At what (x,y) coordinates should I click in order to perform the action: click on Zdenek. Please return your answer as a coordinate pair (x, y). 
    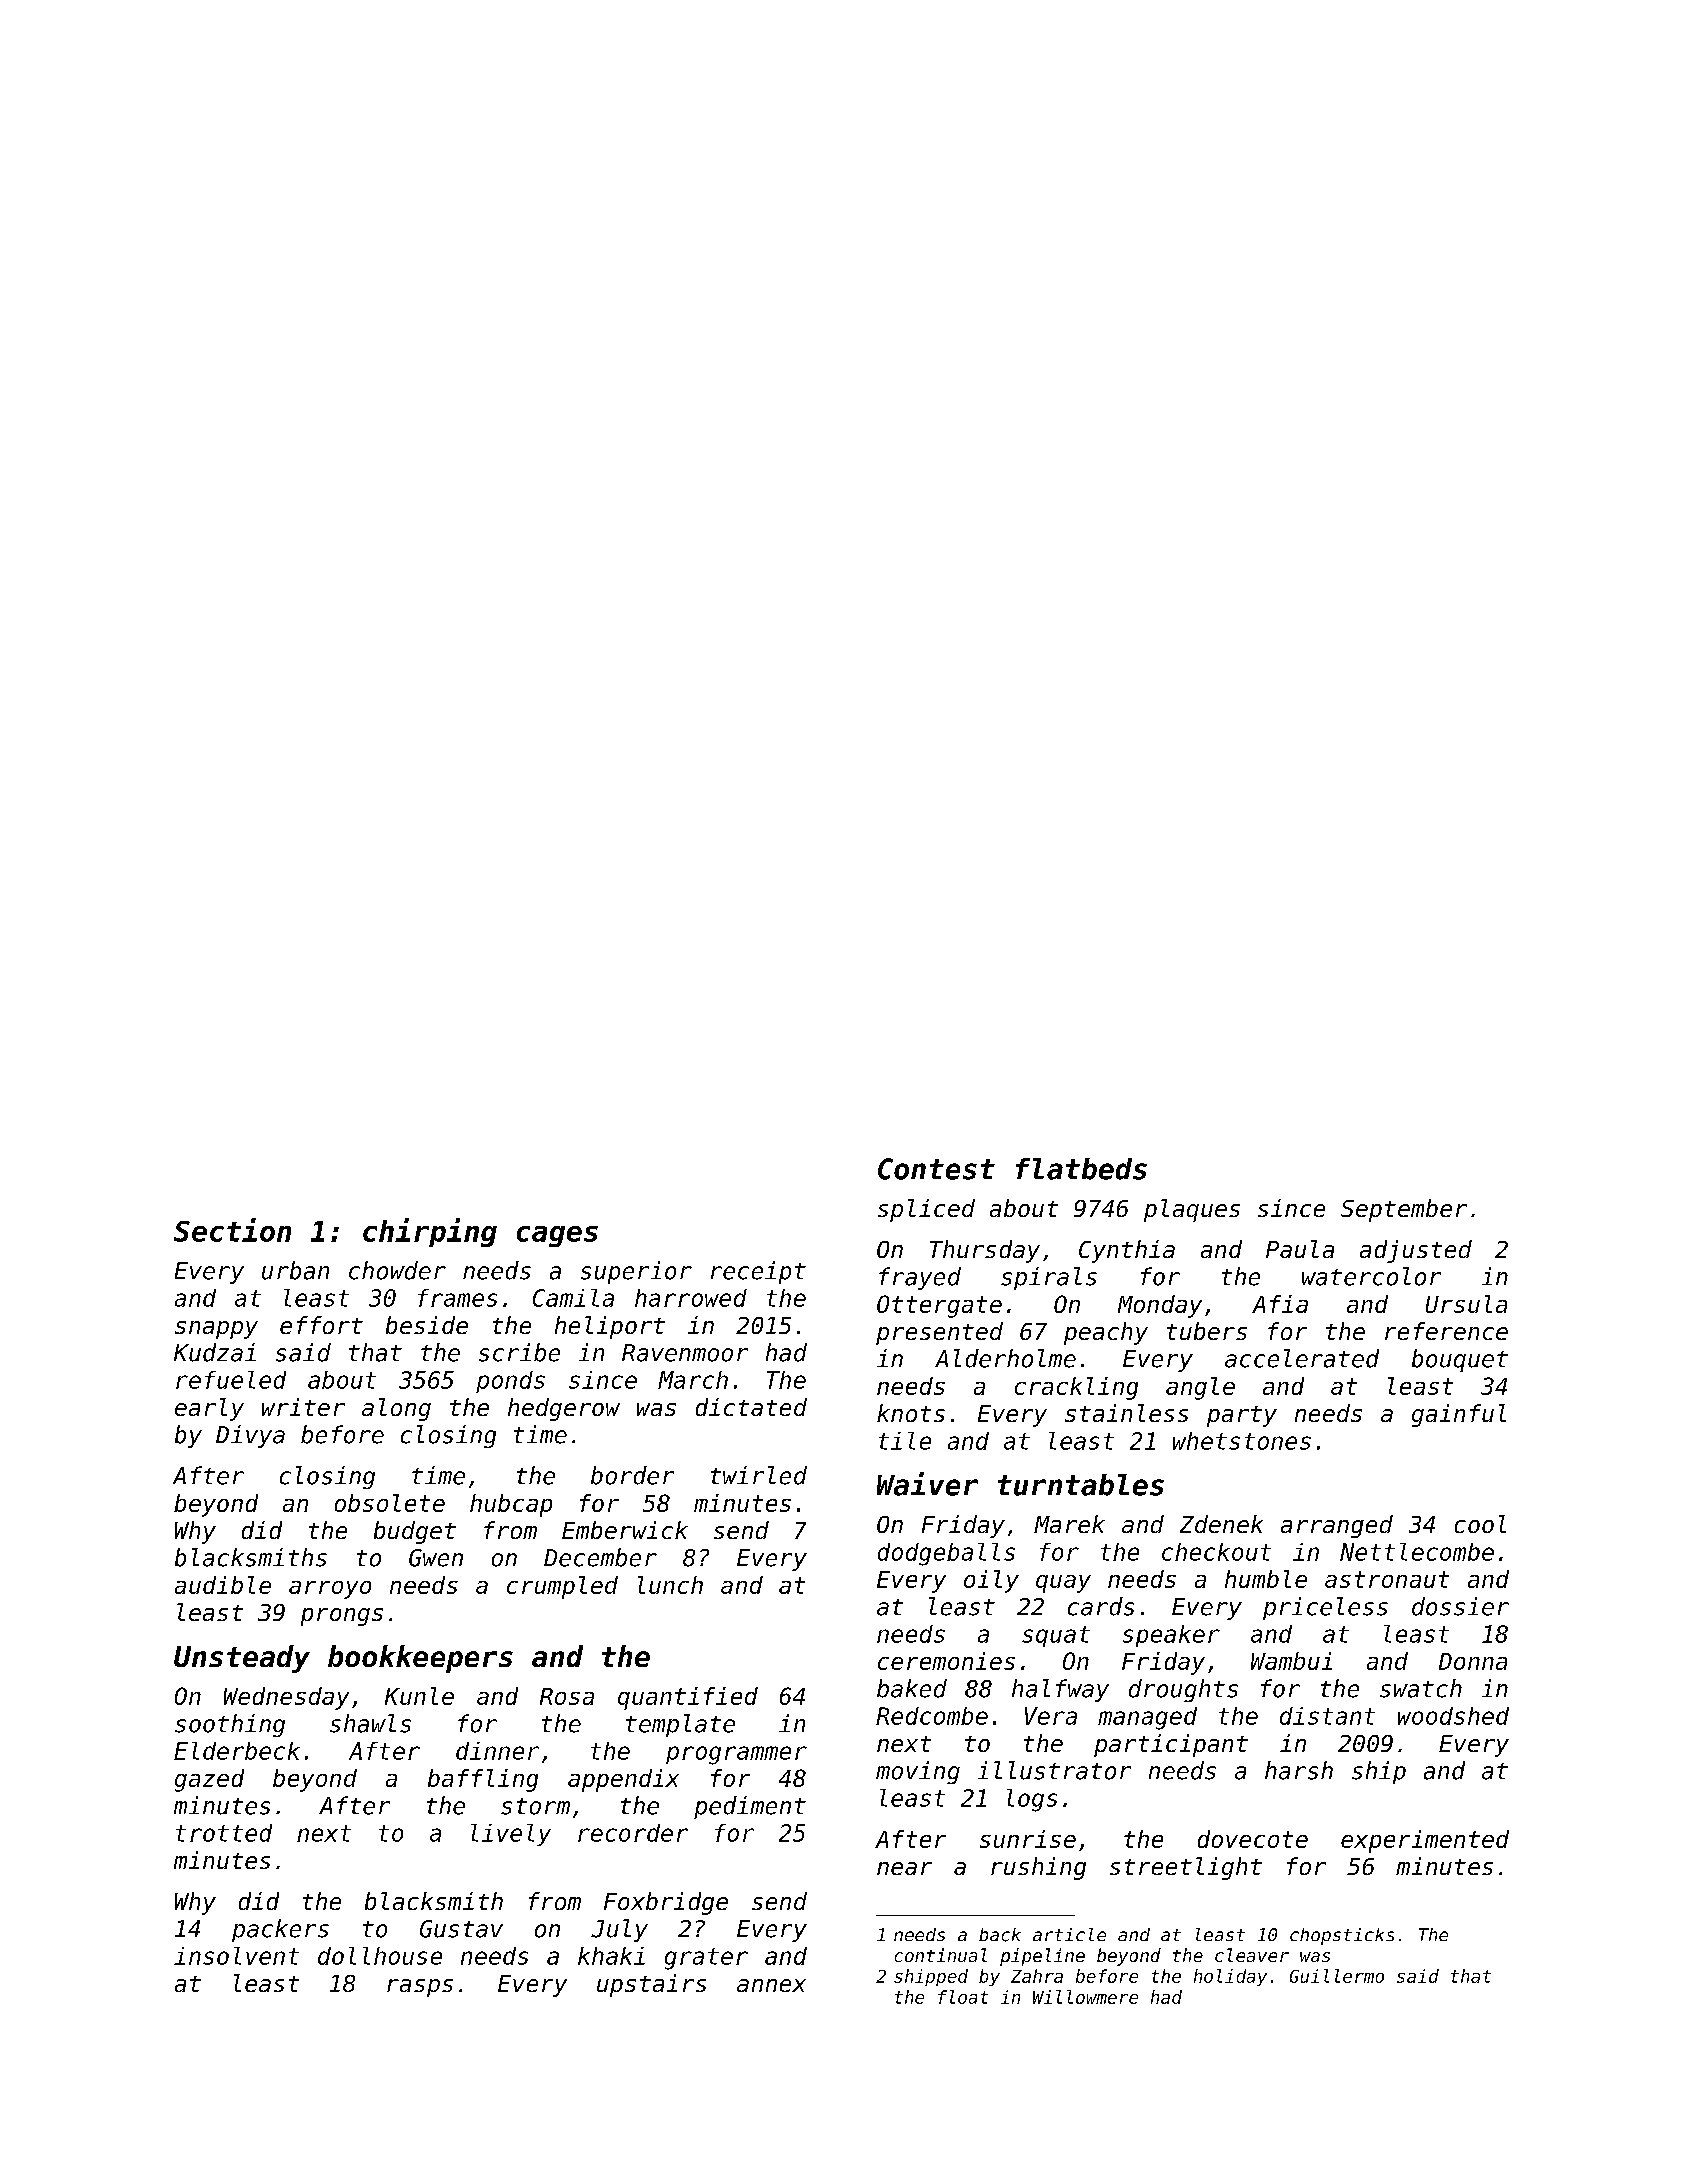
    Looking at the image, I should click on (1221, 1524).
